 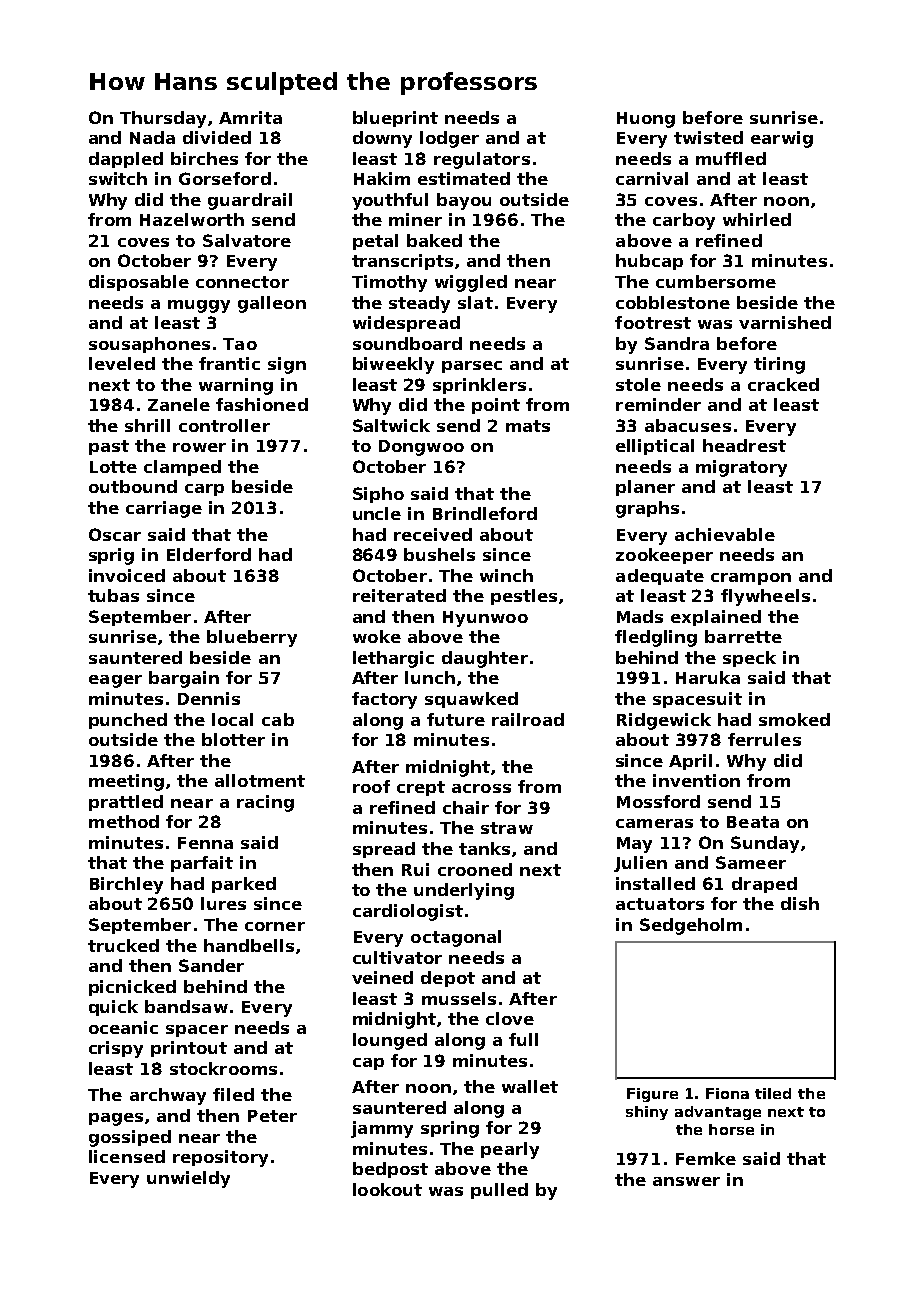 I want to click on bedpost, so click(x=390, y=1170).
